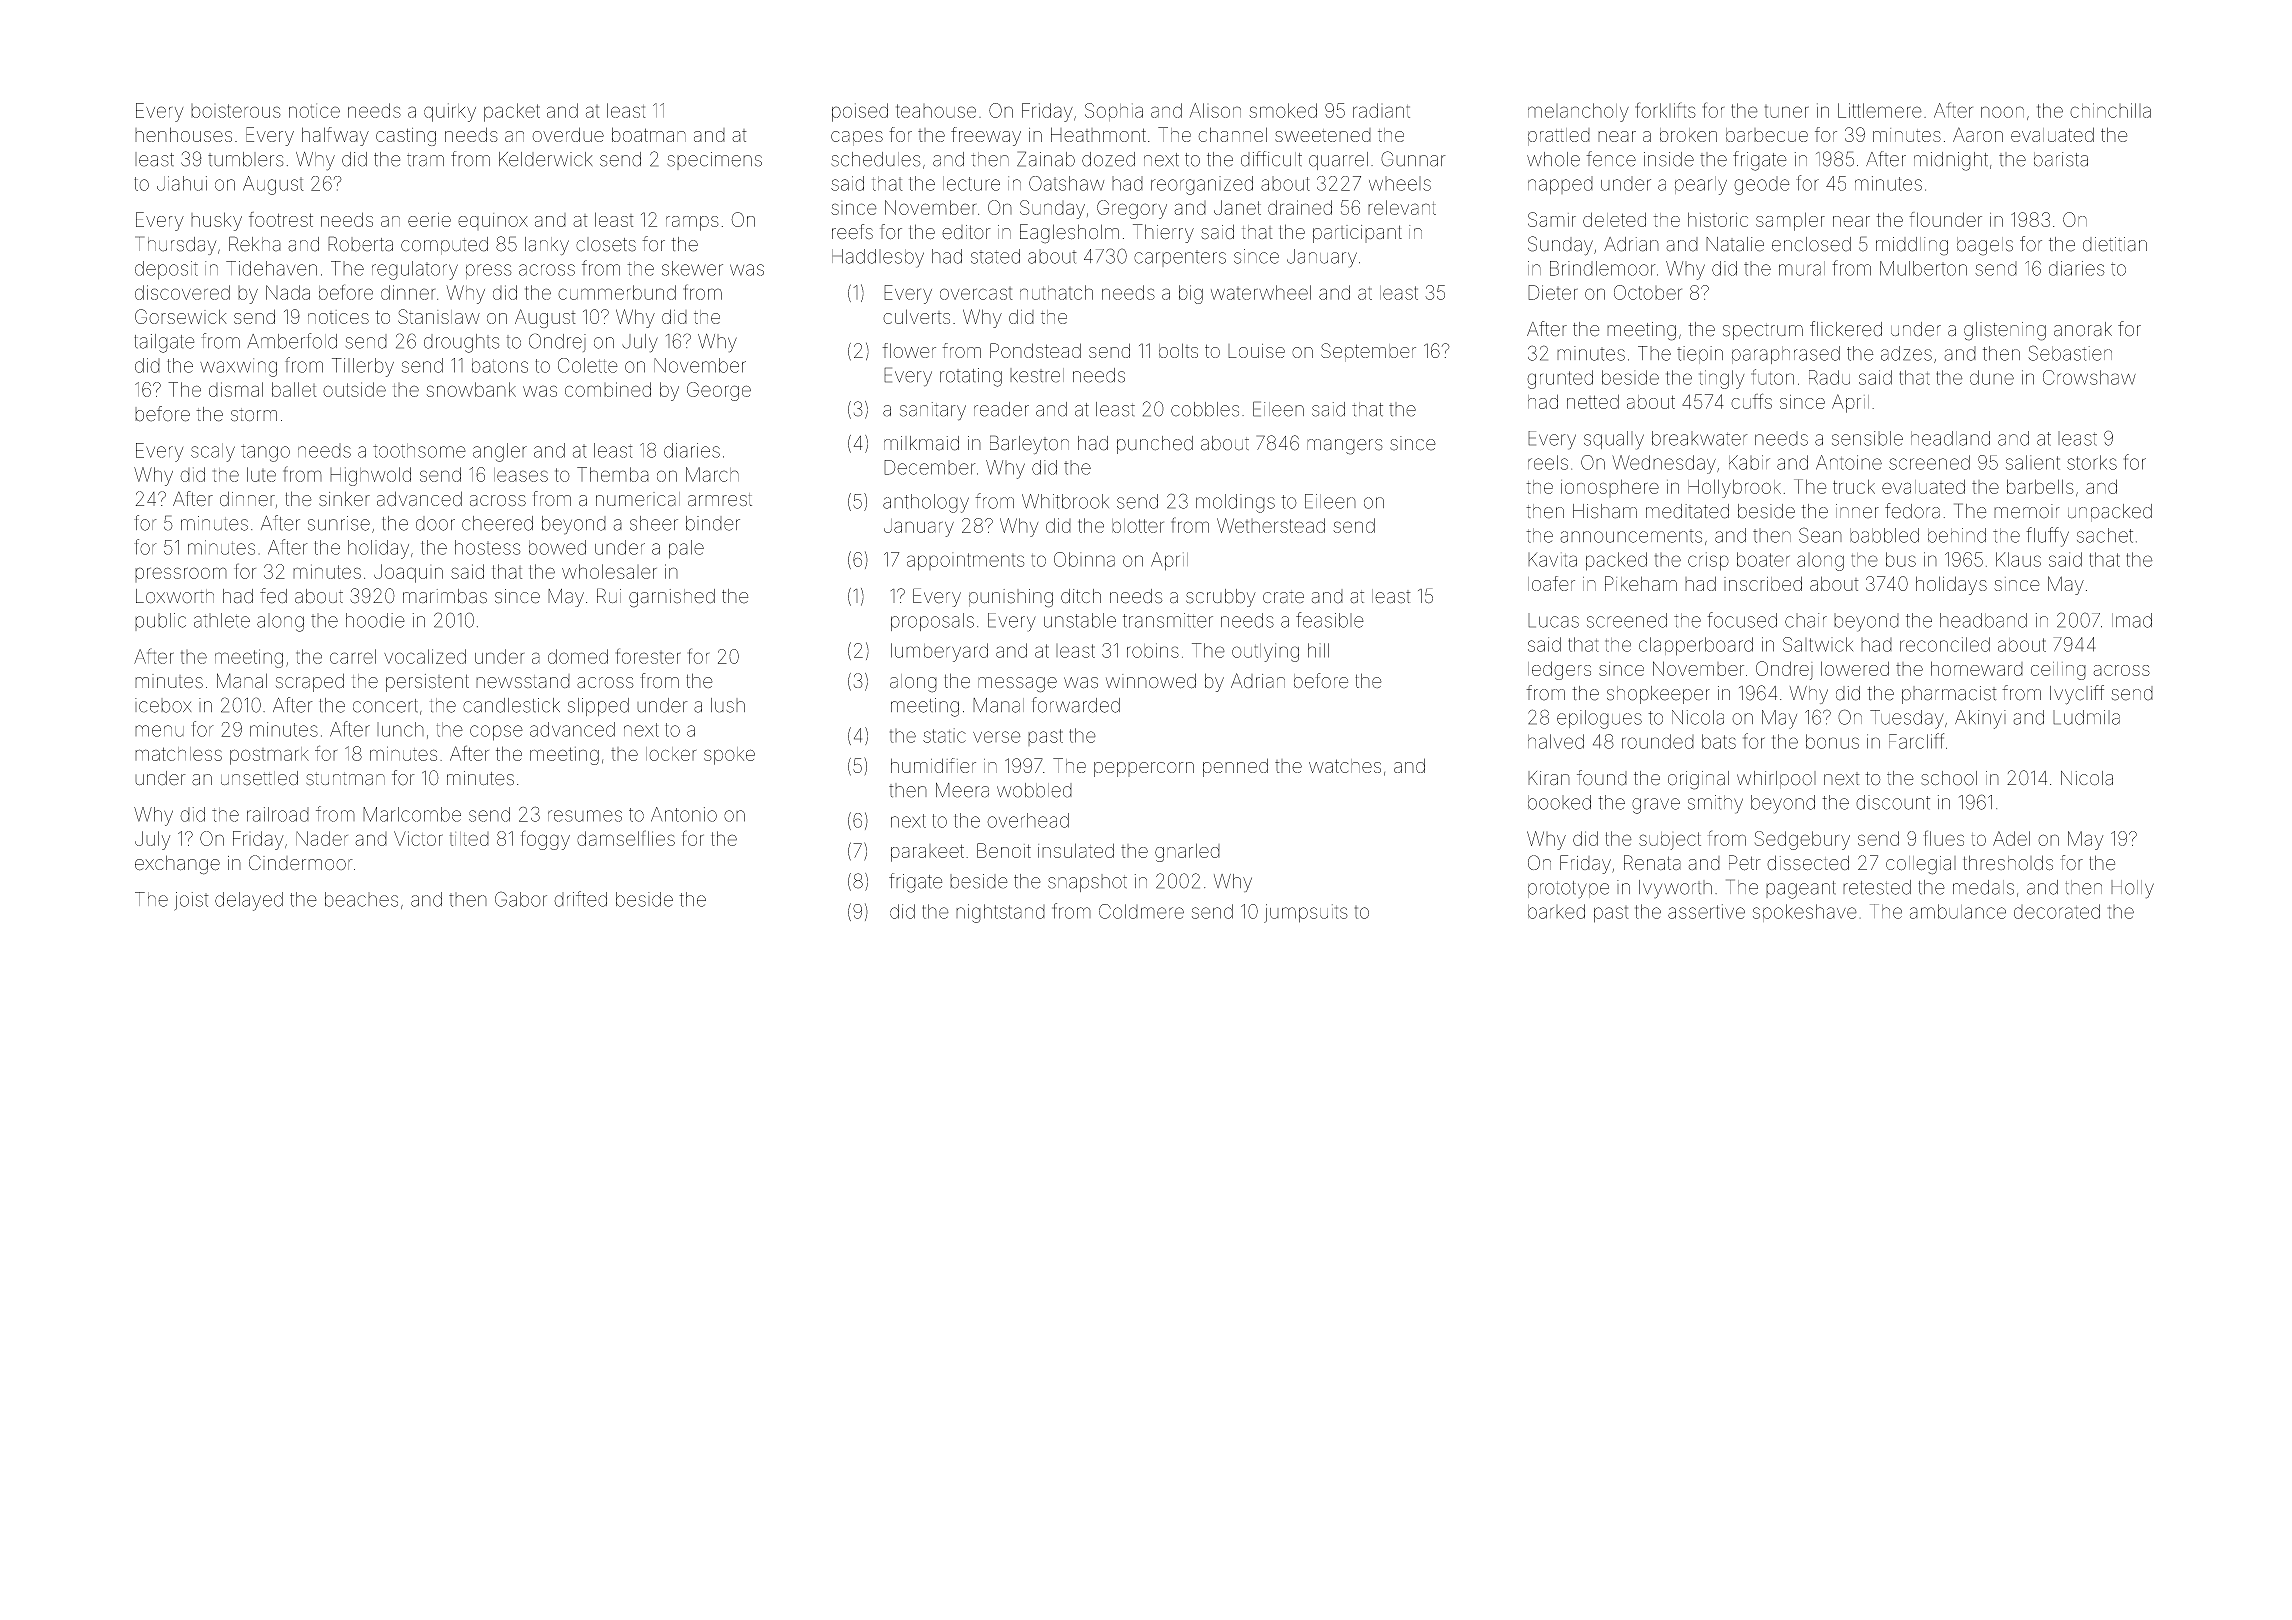 The height and width of the page is (1620, 2292). What do you see at coordinates (2057, 911) in the page?
I see `decorated` at bounding box center [2057, 911].
